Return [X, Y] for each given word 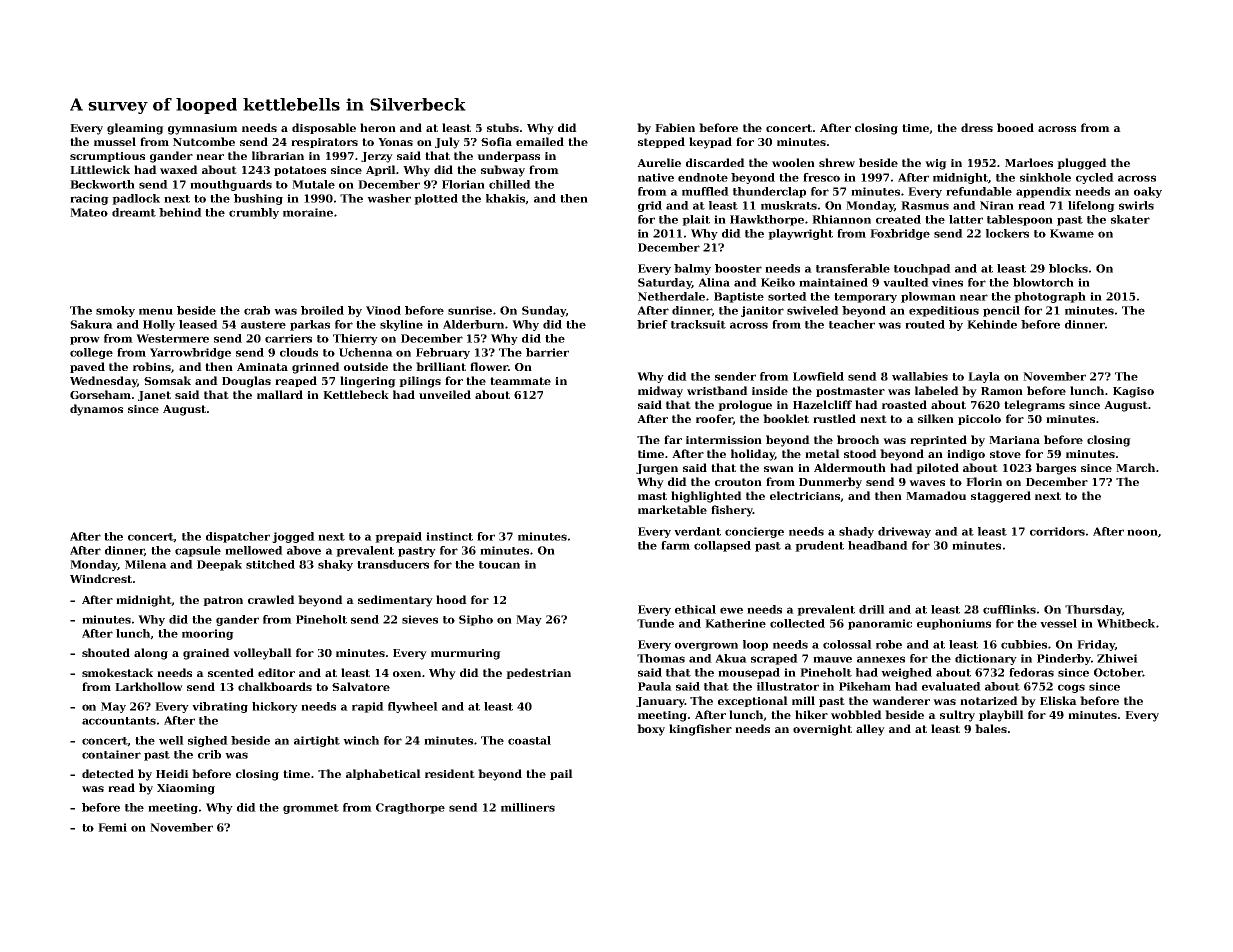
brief [652, 324]
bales [991, 728]
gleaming [135, 129]
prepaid [398, 537]
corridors [1057, 531]
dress [977, 127]
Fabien [675, 127]
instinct [449, 536]
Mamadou [936, 495]
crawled [271, 599]
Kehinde [992, 324]
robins [152, 366]
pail [561, 774]
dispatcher [238, 537]
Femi [112, 827]
